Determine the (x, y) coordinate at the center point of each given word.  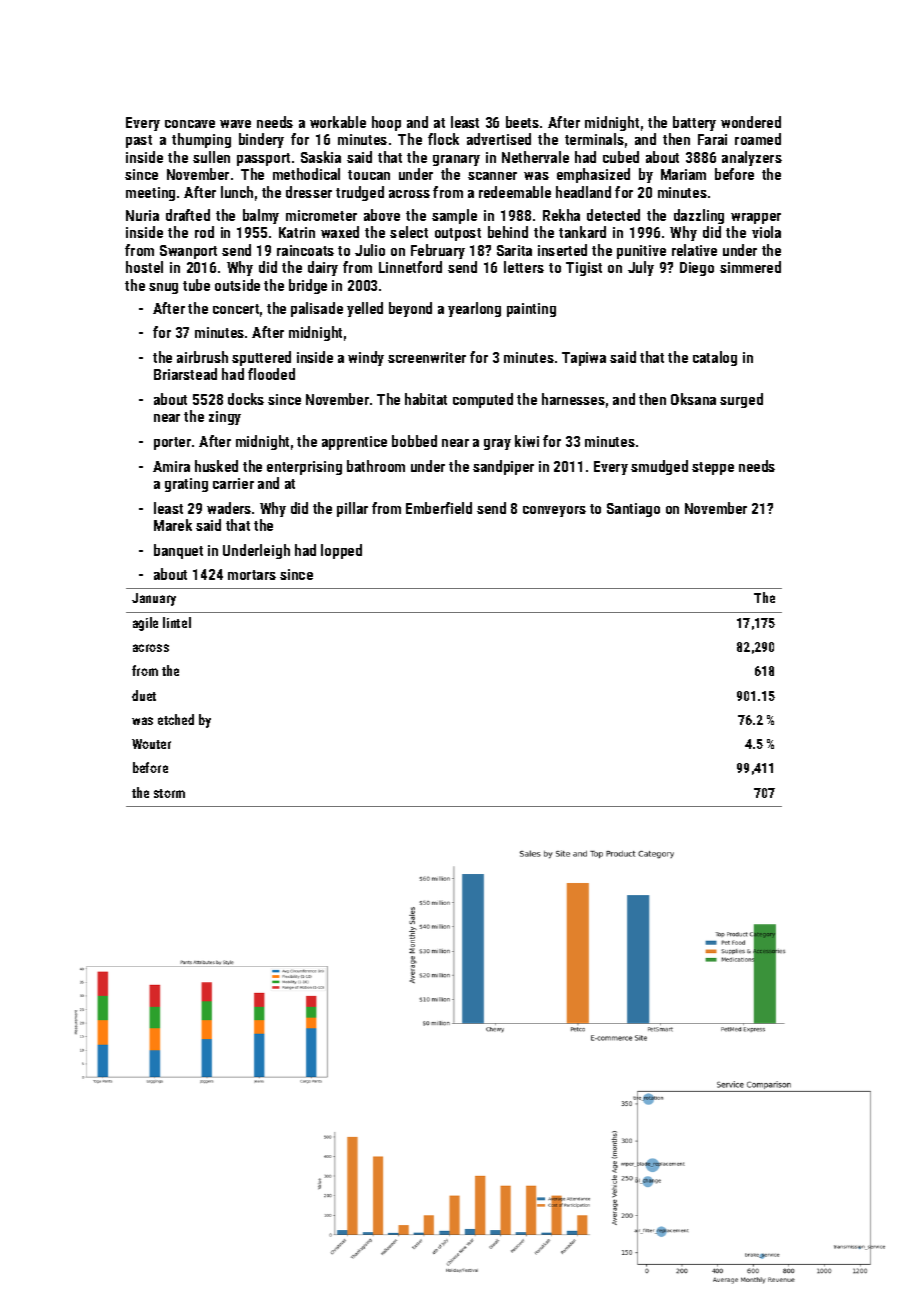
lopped (341, 551)
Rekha (561, 215)
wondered (751, 122)
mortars (252, 575)
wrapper (756, 218)
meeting (150, 194)
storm (169, 793)
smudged (659, 467)
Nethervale (535, 157)
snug (163, 288)
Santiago (633, 510)
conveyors (554, 511)
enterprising (304, 468)
